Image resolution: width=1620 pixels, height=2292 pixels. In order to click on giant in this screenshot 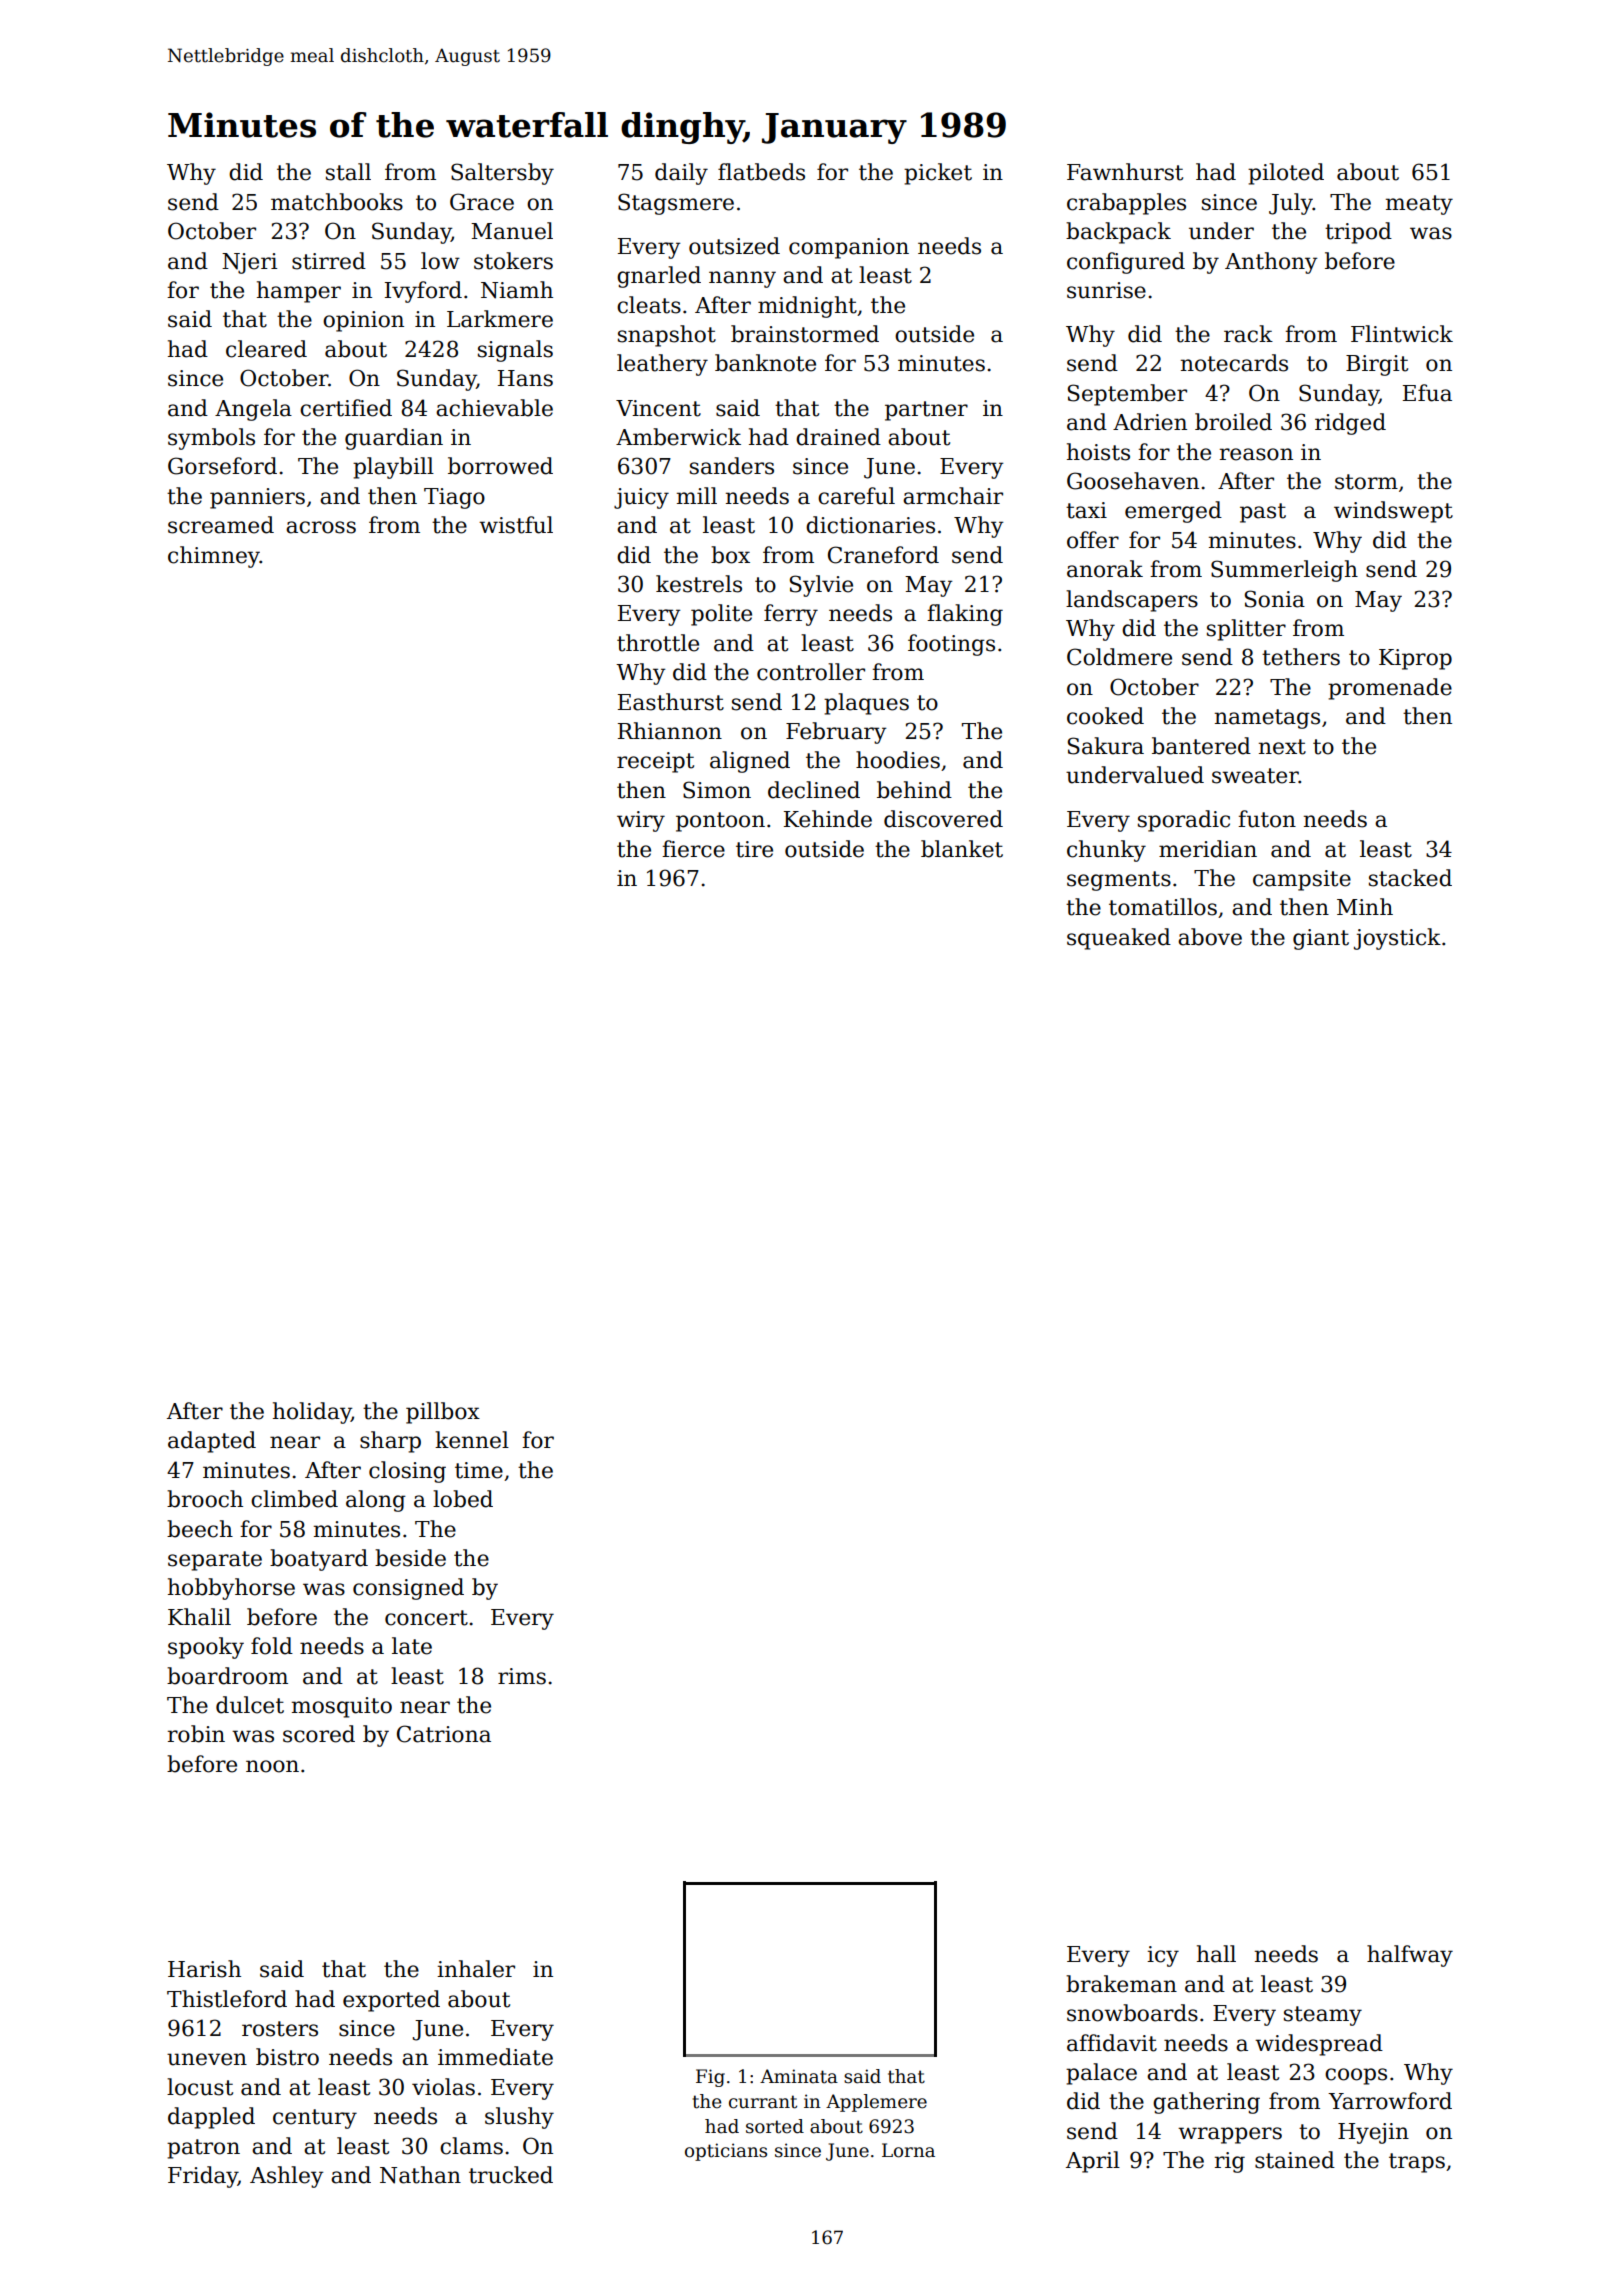, I will do `click(1321, 939)`.
